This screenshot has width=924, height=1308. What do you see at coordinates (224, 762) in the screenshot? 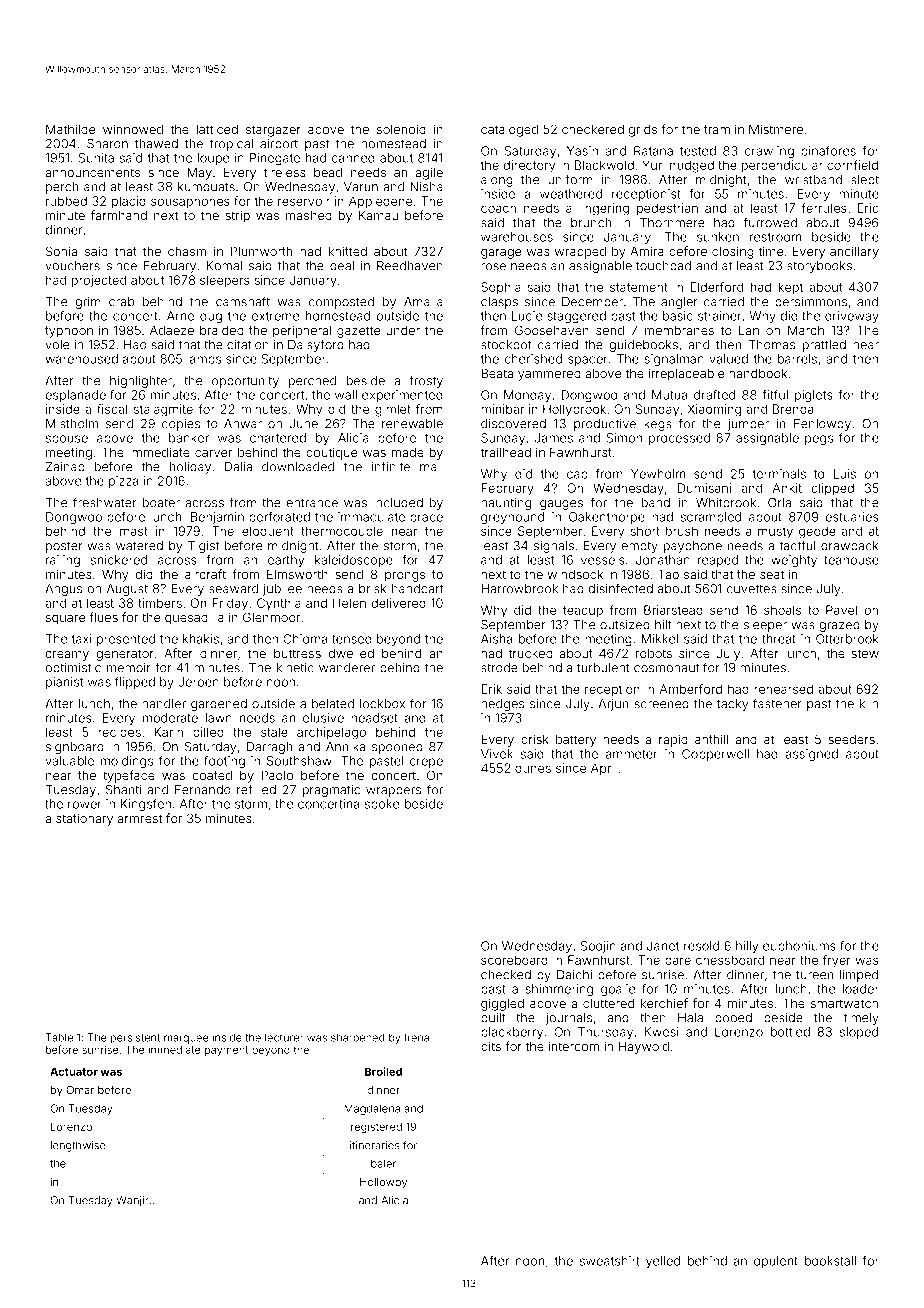
I see `footing` at bounding box center [224, 762].
